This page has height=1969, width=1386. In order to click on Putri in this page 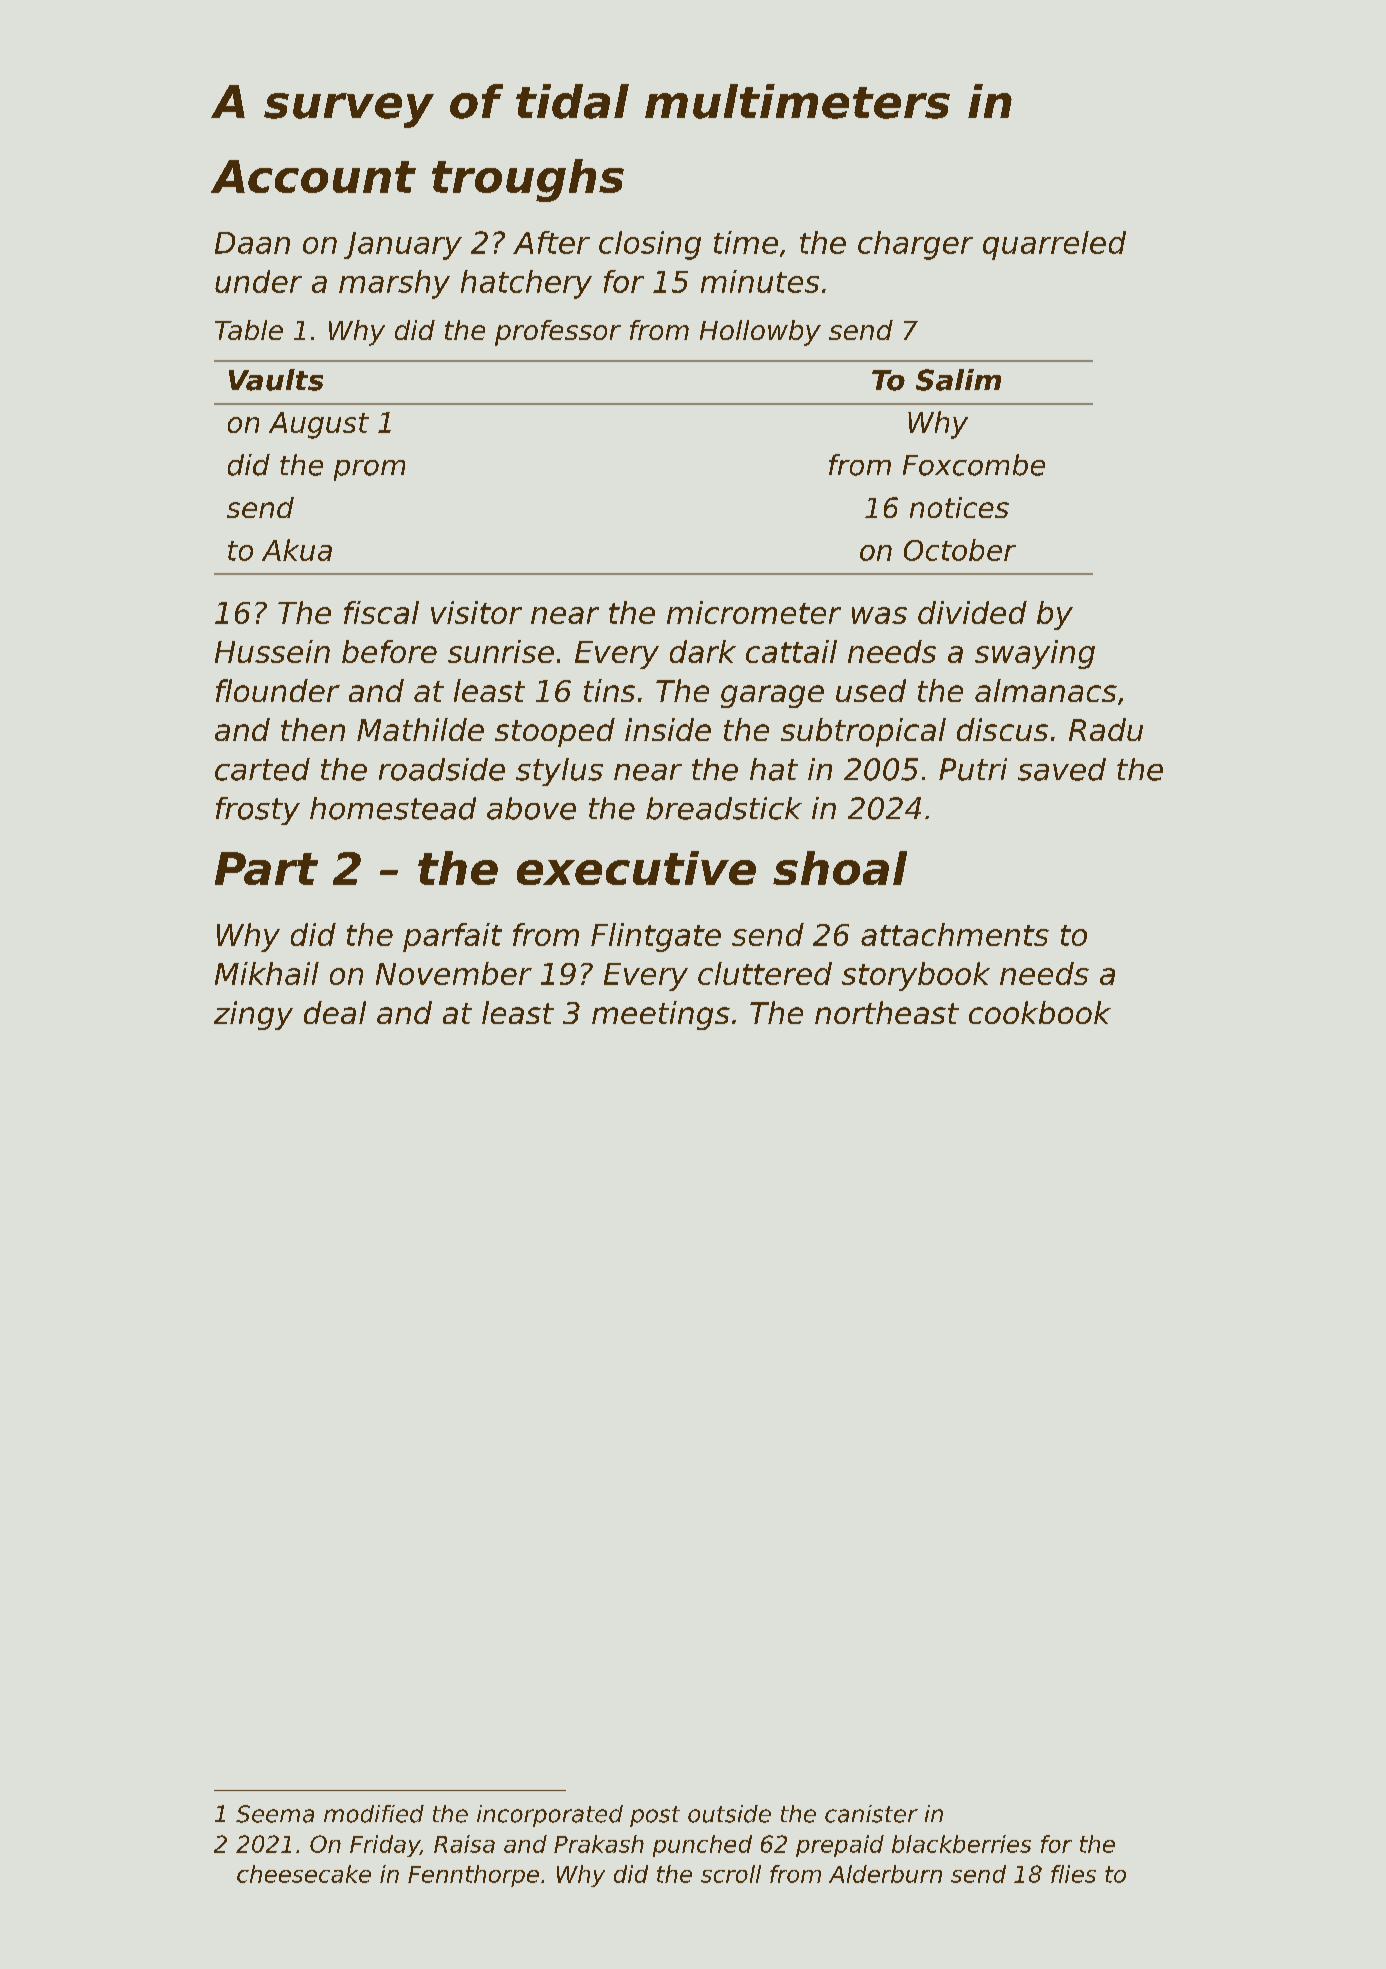, I will do `click(973, 769)`.
